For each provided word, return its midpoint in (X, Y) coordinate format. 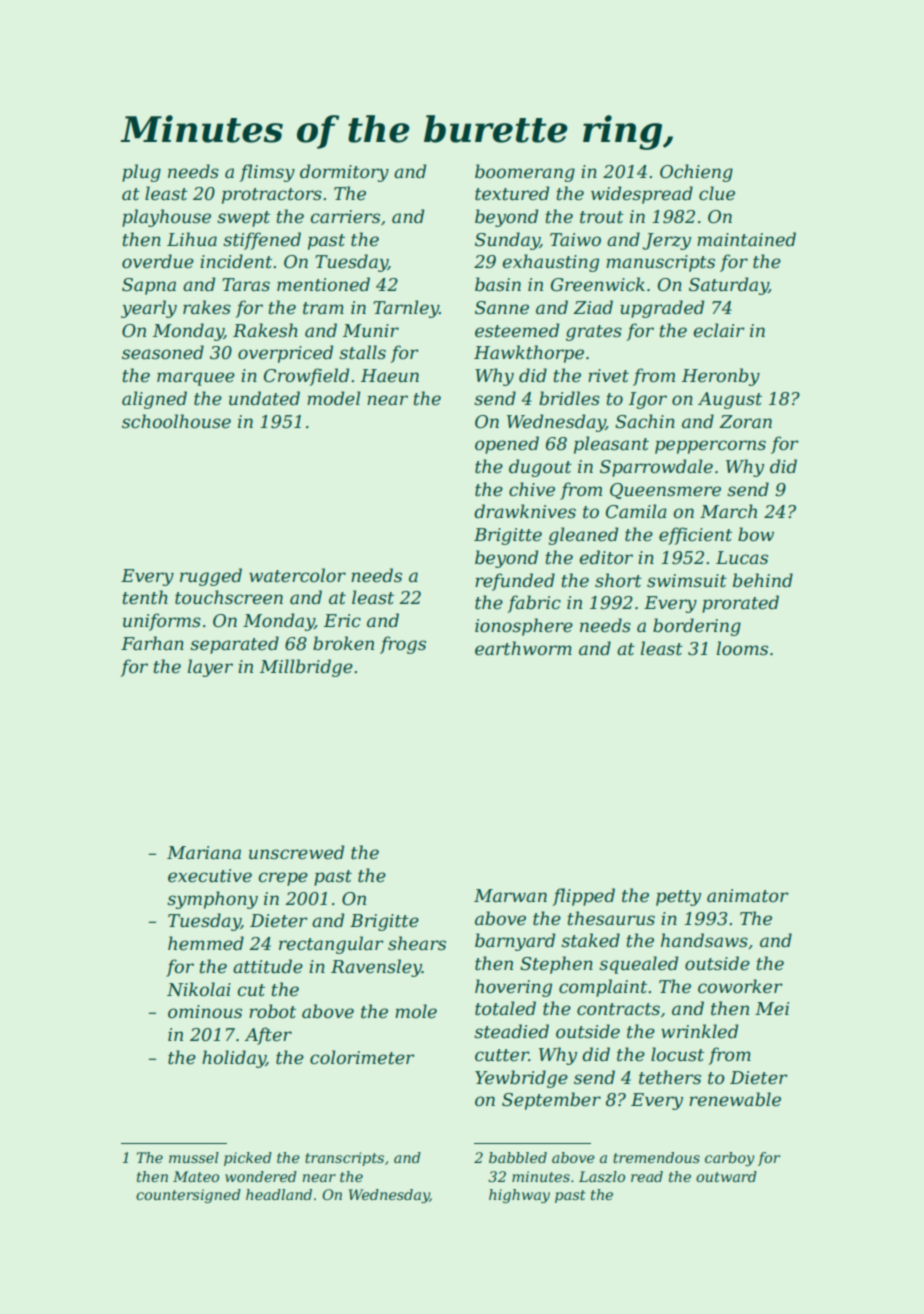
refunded (515, 582)
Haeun (390, 376)
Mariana (204, 852)
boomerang (525, 173)
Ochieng (696, 173)
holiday (234, 1059)
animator (748, 896)
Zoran (745, 421)
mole (416, 1011)
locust (677, 1054)
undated (264, 398)
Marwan (510, 895)
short (618, 580)
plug (141, 173)
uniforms (162, 622)
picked (248, 1159)
